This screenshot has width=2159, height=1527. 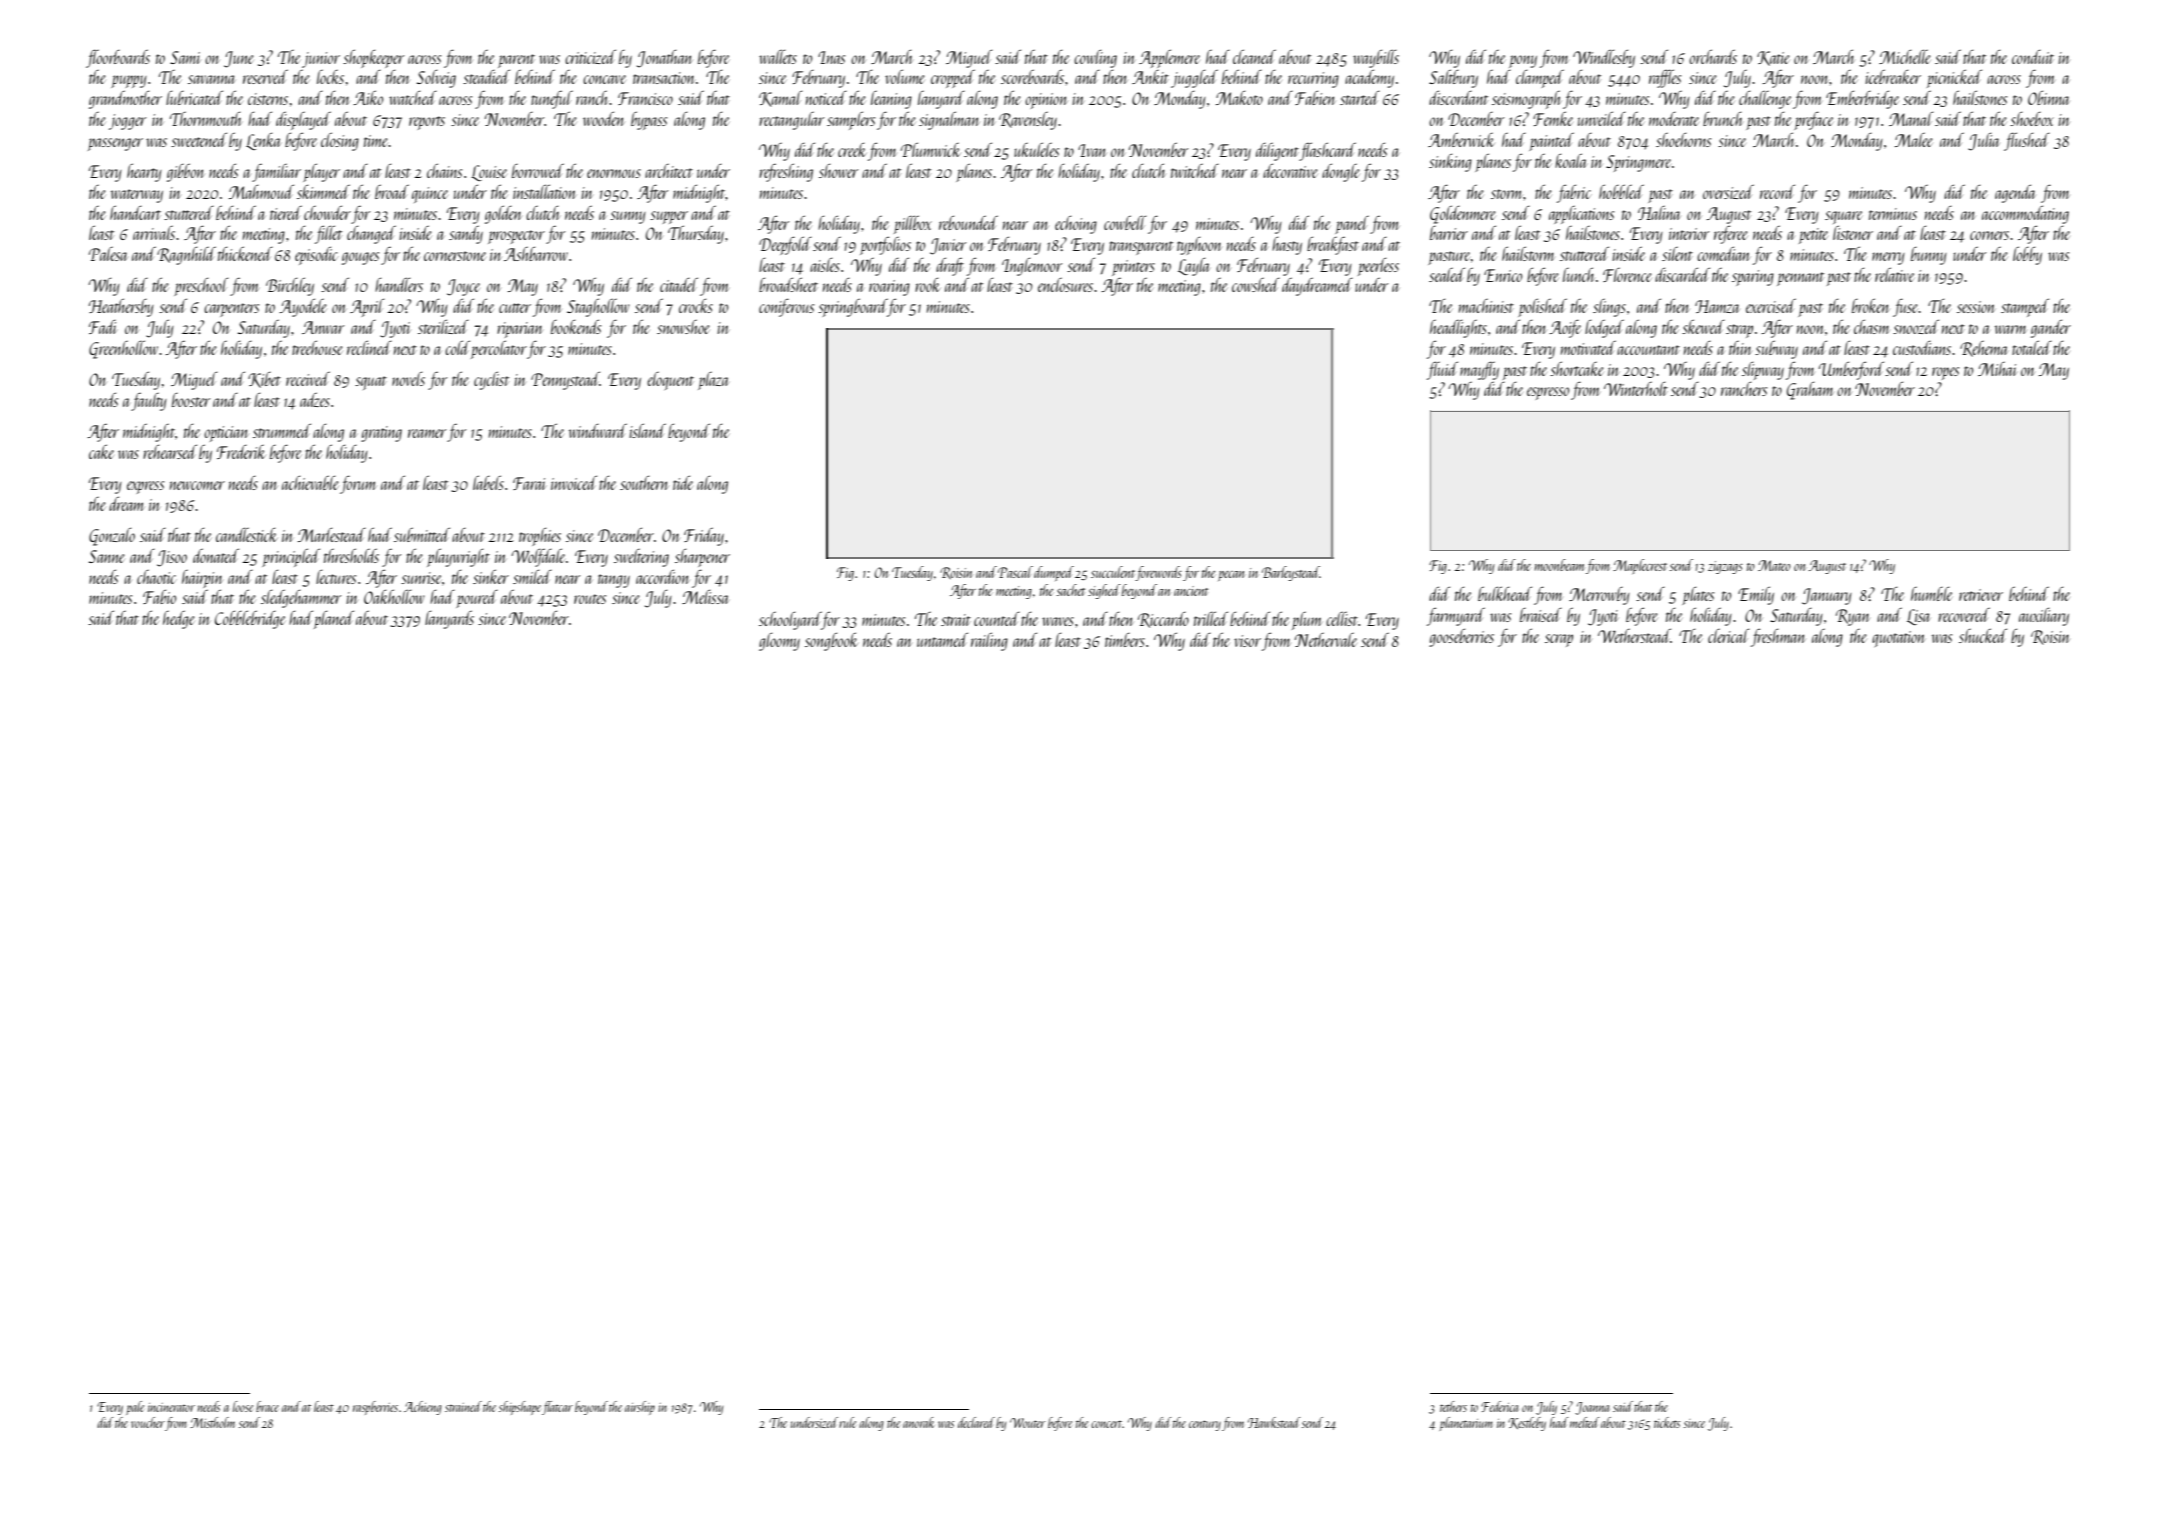 I want to click on waybills, so click(x=1376, y=58).
